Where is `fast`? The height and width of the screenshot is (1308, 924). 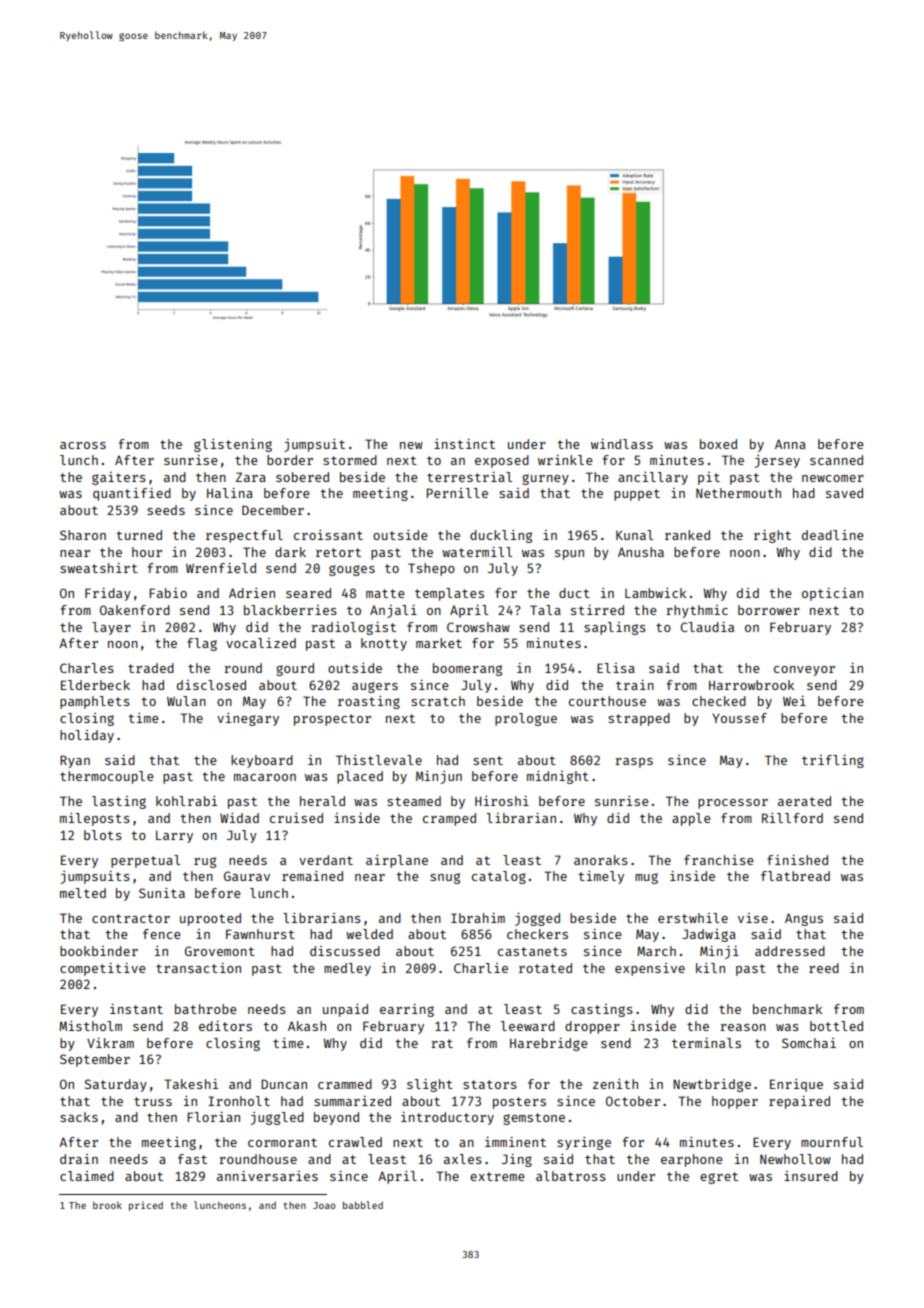 fast is located at coordinates (192, 1159).
